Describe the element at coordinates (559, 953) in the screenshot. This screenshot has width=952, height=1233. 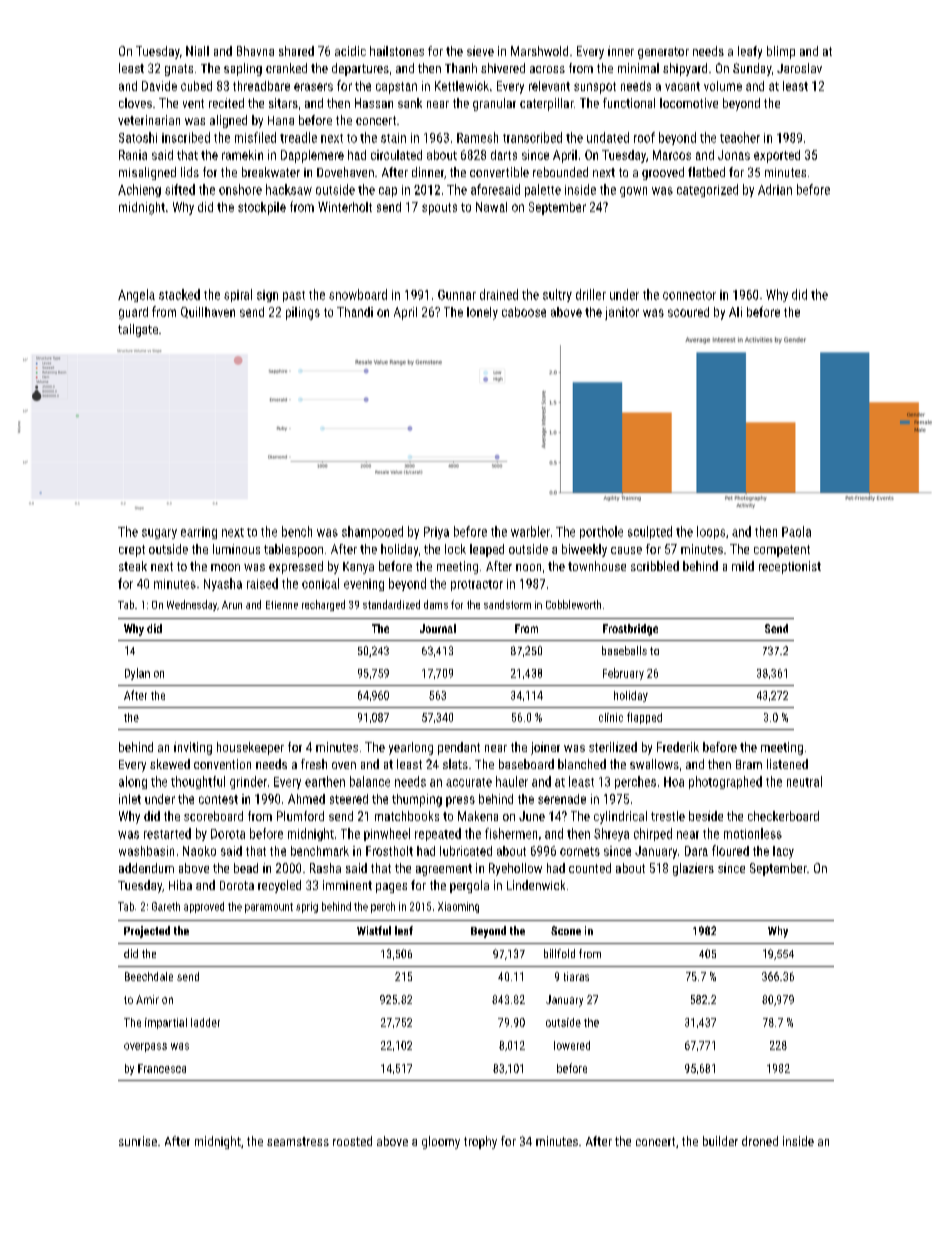
I see `billfold` at that location.
